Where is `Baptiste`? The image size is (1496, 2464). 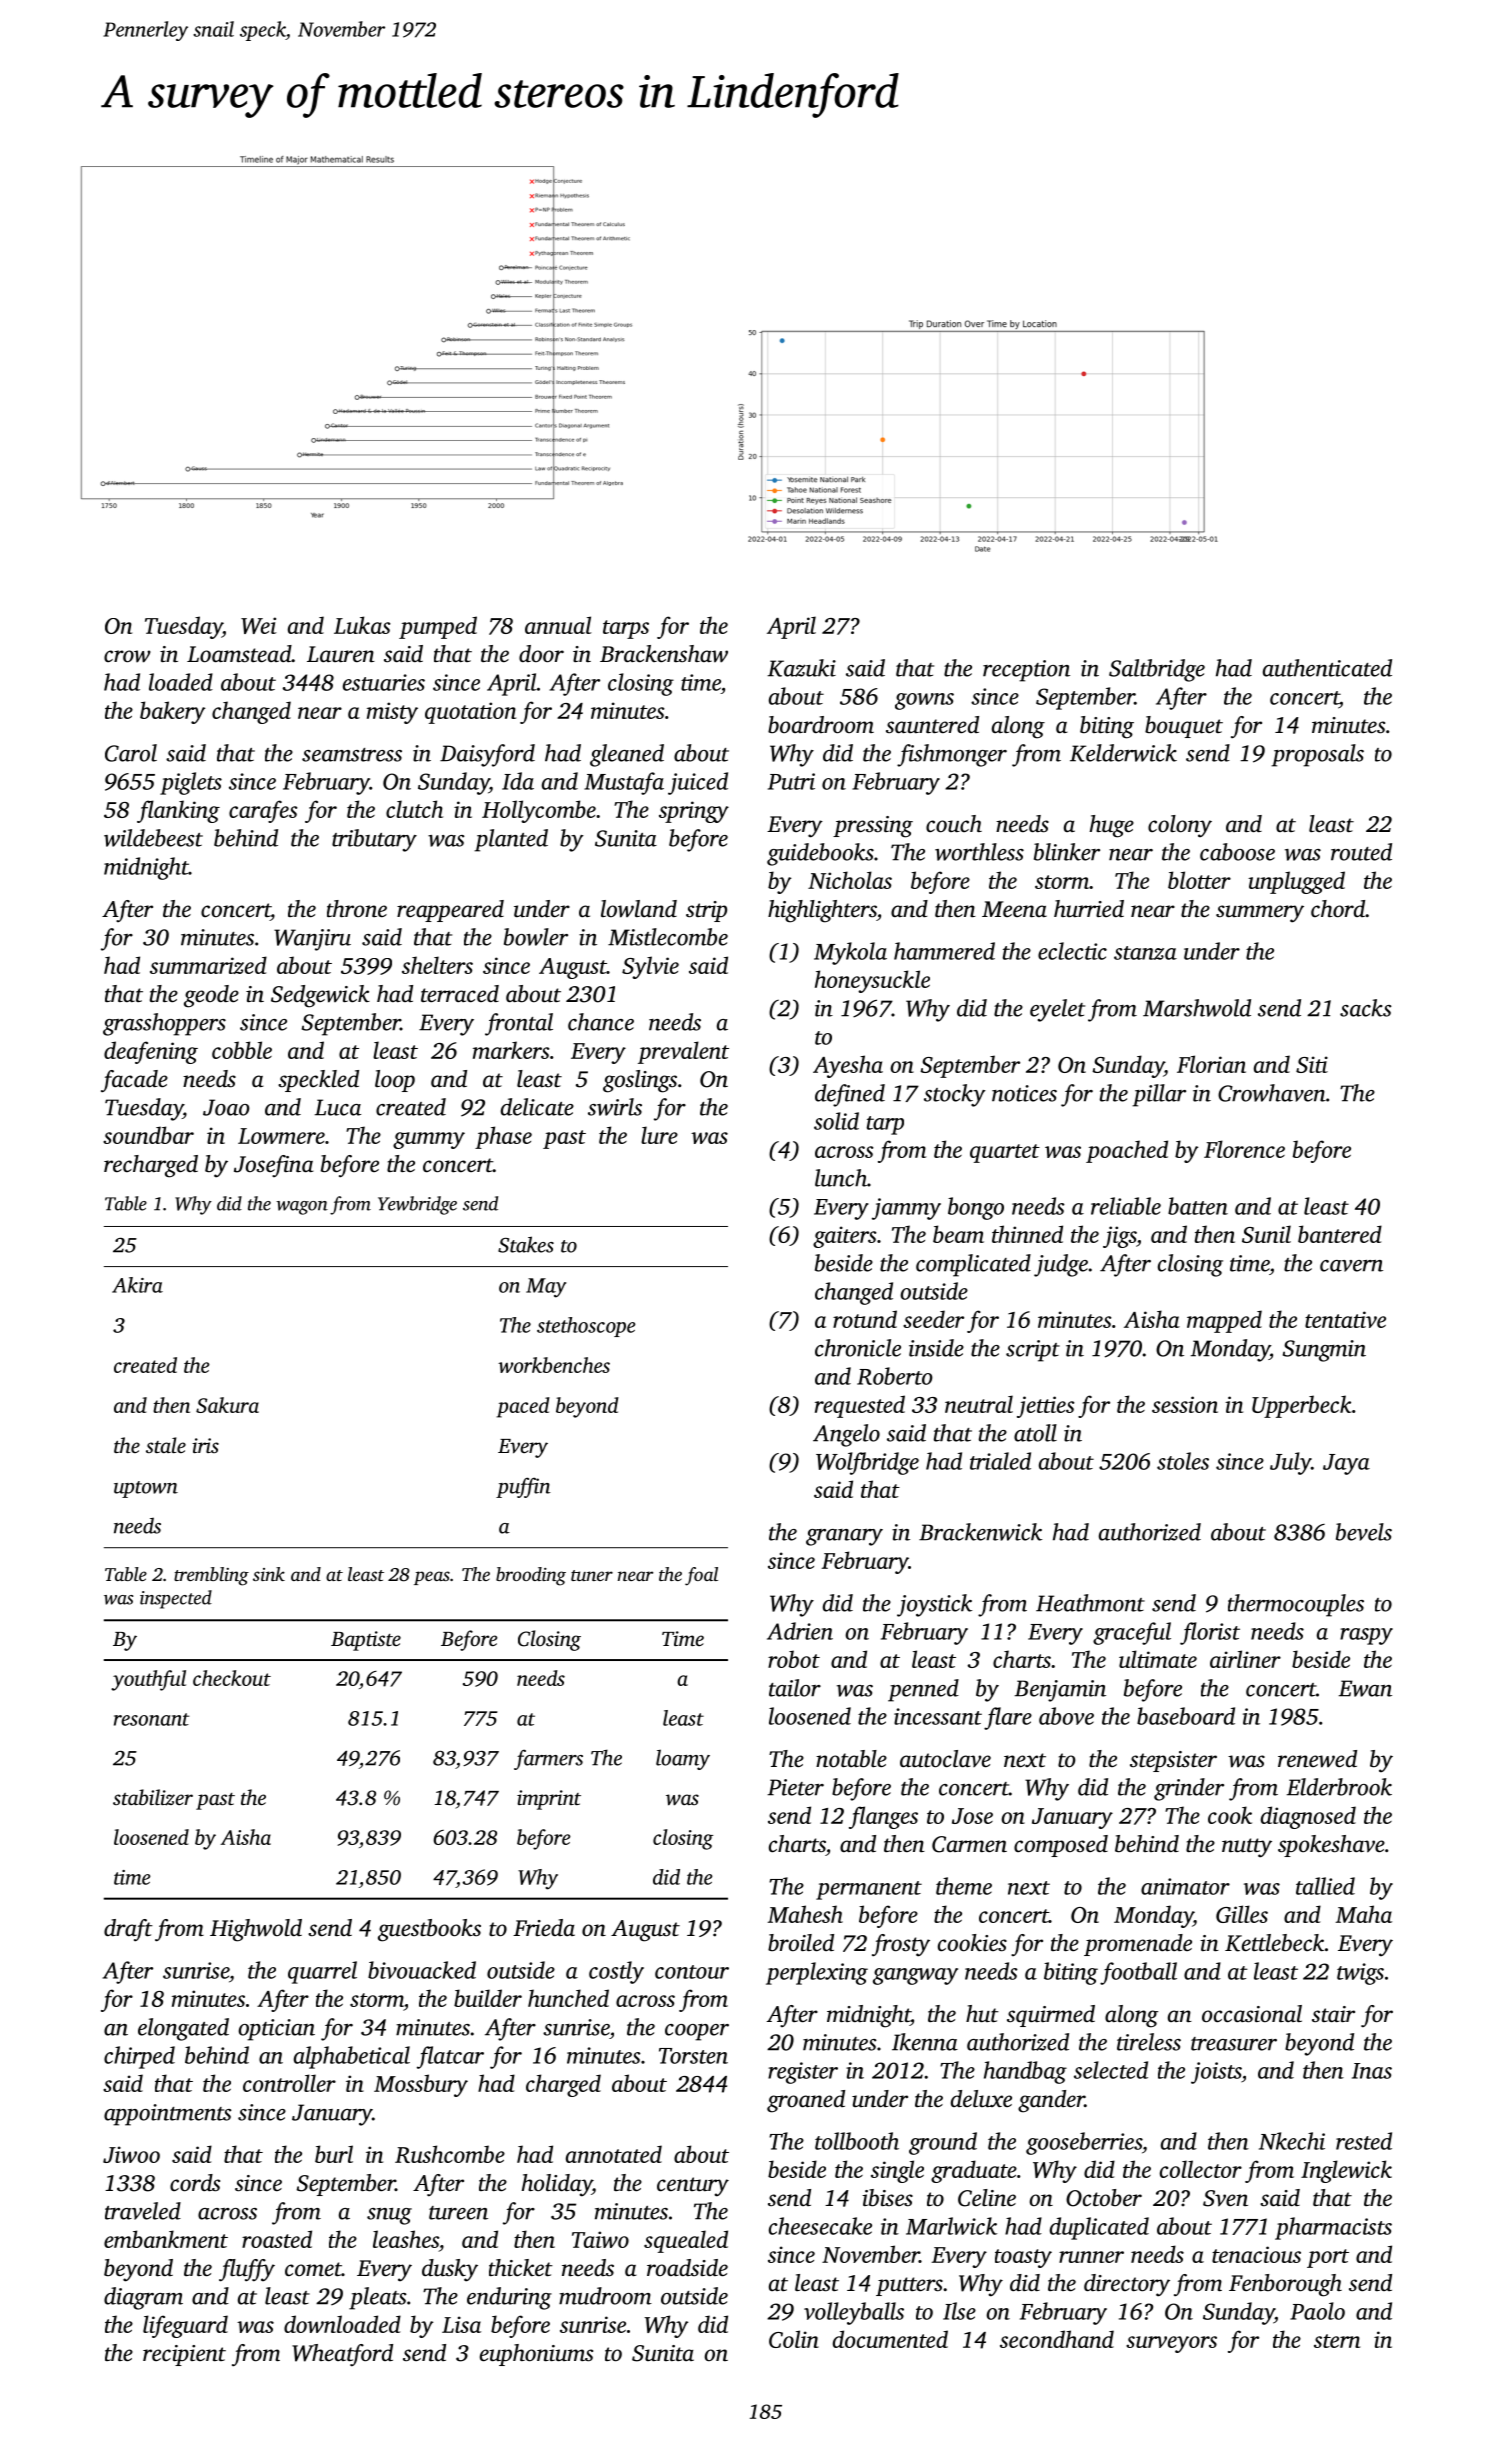
Baptiste is located at coordinates (366, 1641).
